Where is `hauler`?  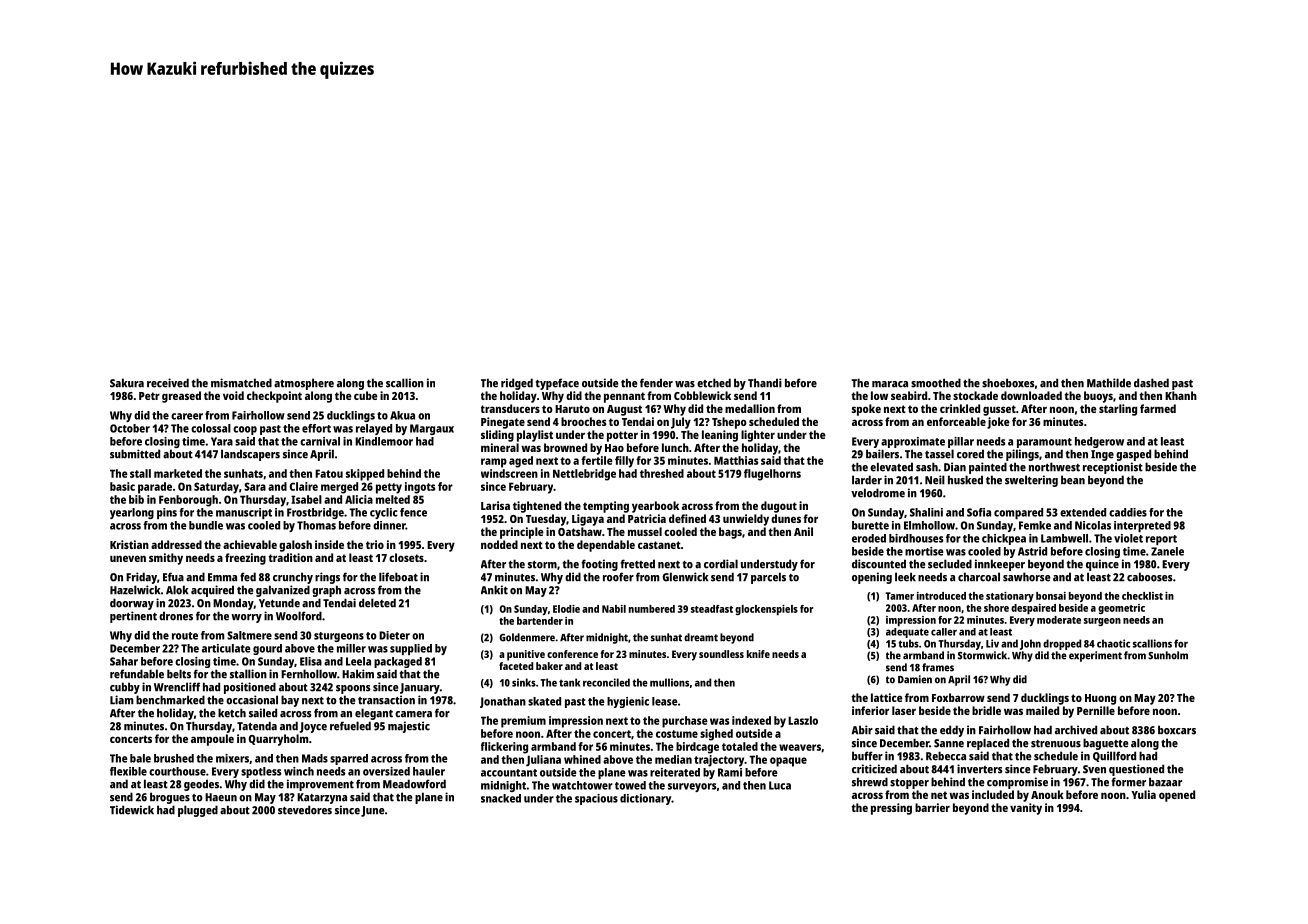 hauler is located at coordinates (429, 771).
